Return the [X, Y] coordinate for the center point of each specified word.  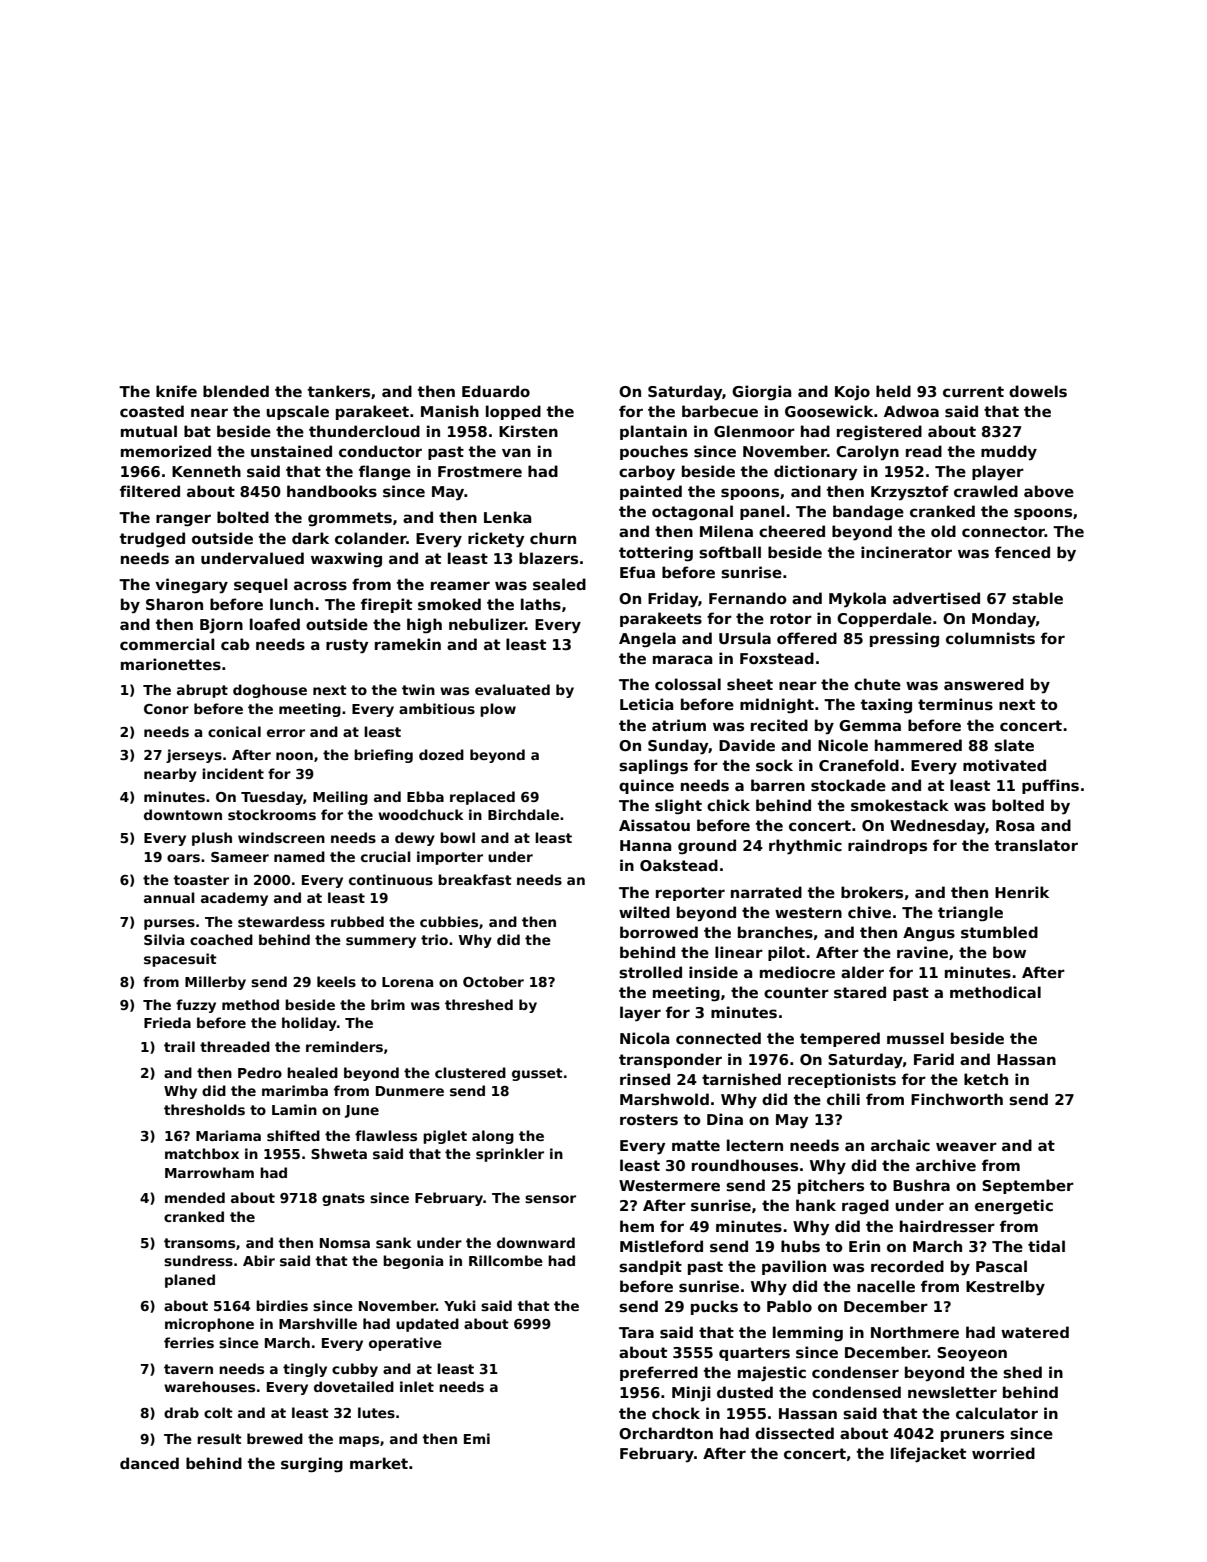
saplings [653, 767]
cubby [355, 1370]
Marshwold [664, 1099]
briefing [383, 756]
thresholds [204, 1109]
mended [195, 1197]
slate [1014, 745]
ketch [986, 1079]
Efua [637, 572]
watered [1035, 1332]
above [1049, 491]
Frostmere [480, 471]
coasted [152, 411]
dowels [1038, 391]
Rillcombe [506, 1260]
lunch [291, 604]
